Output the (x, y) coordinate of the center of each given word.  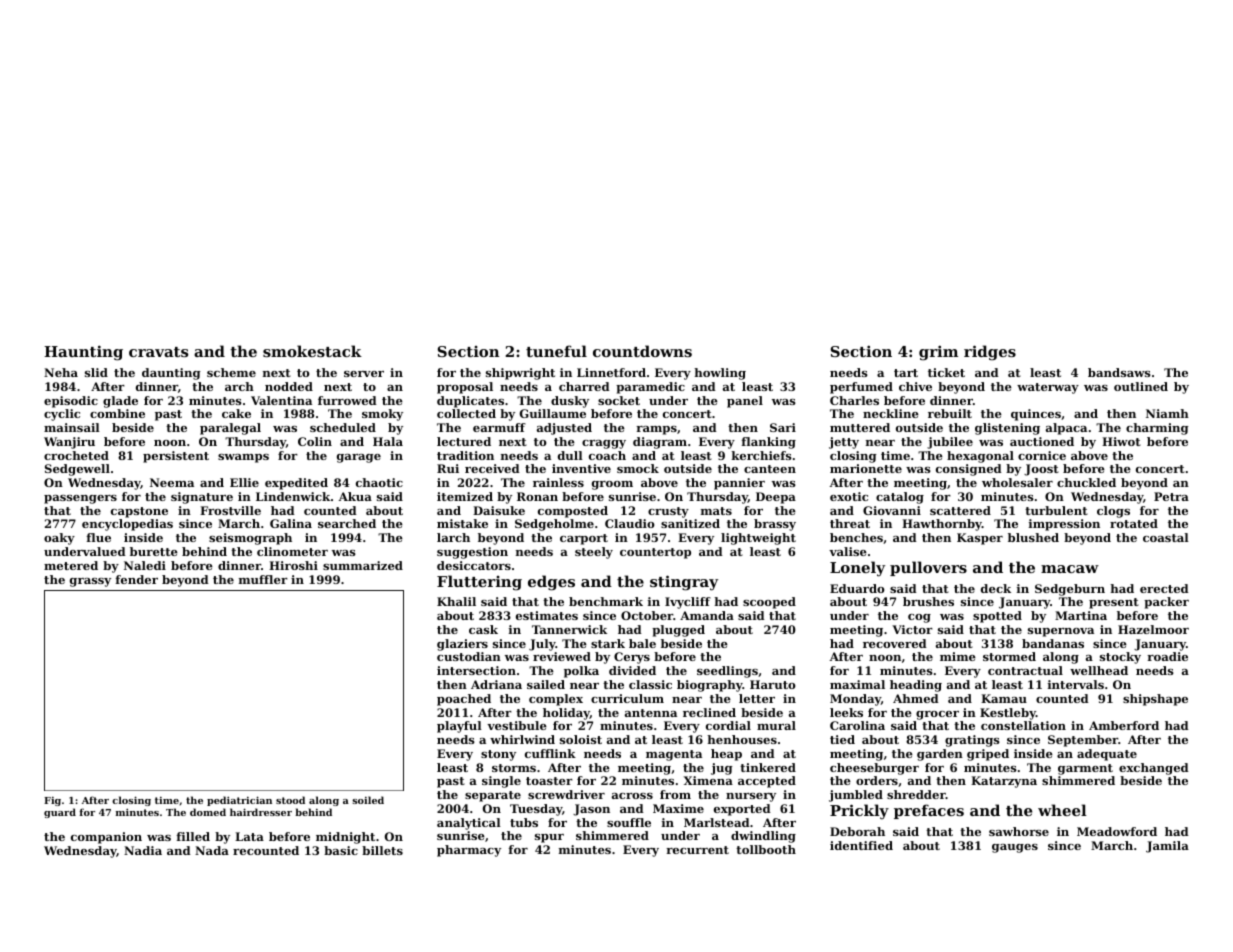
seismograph (250, 539)
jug (722, 769)
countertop (655, 553)
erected (1164, 588)
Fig (52, 801)
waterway (1048, 388)
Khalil (456, 601)
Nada (212, 850)
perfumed (861, 388)
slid (96, 372)
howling (720, 374)
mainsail (72, 427)
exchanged (1154, 769)
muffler (263, 579)
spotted (997, 617)
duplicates (470, 402)
